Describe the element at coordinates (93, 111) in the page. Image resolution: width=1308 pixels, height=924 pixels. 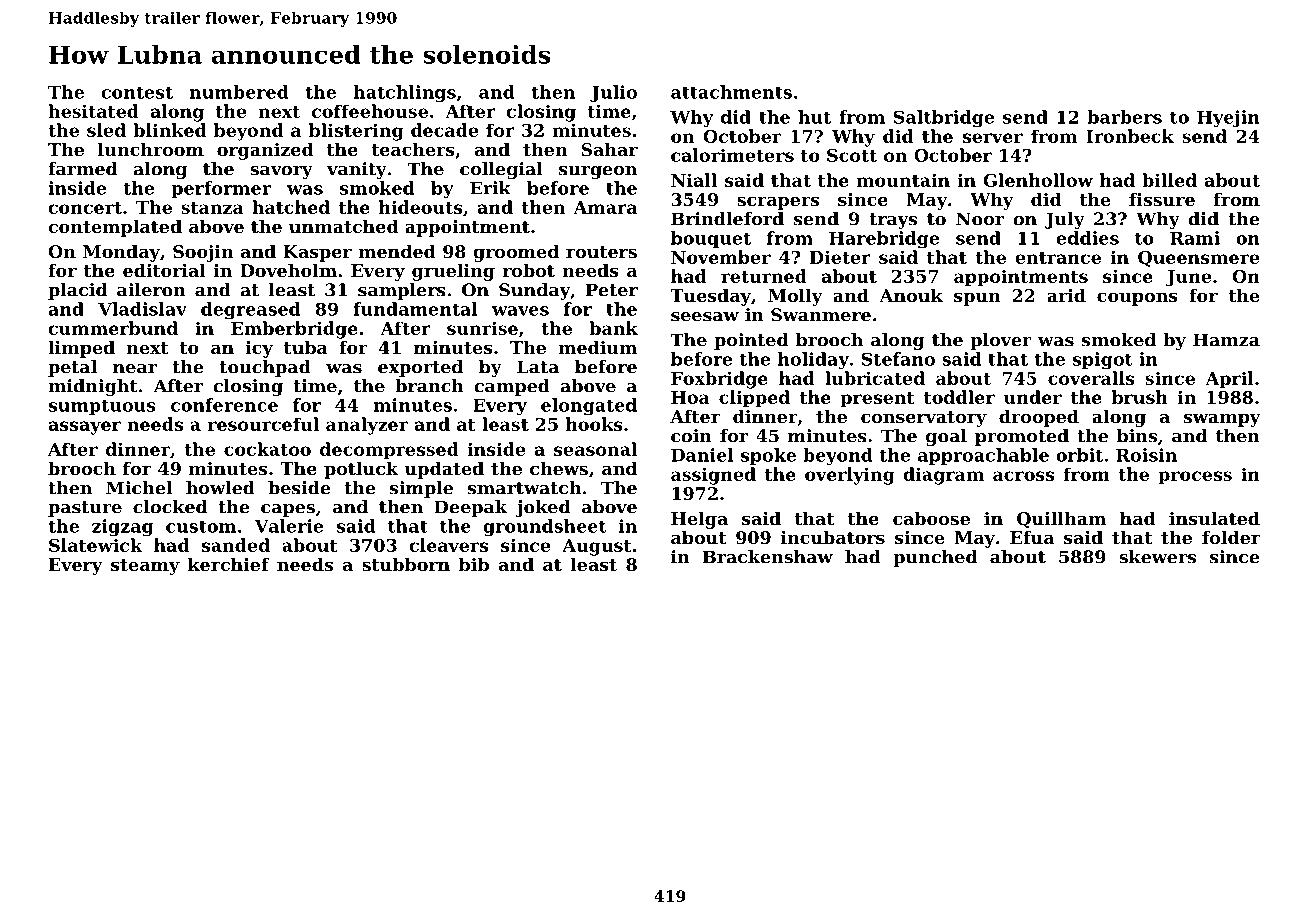
I see `hesitated` at that location.
